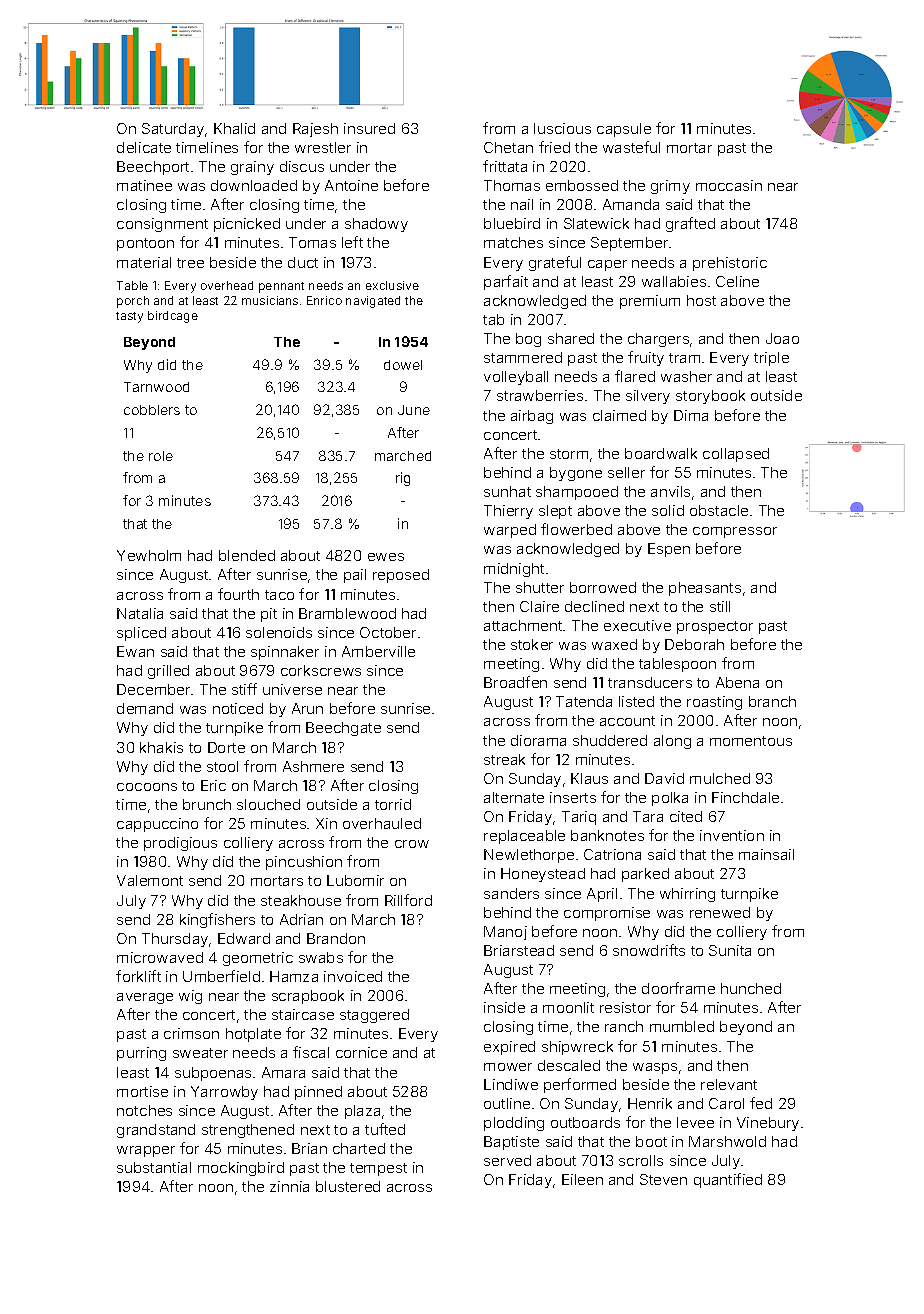  Describe the element at coordinates (607, 914) in the screenshot. I see `compromise` at that location.
